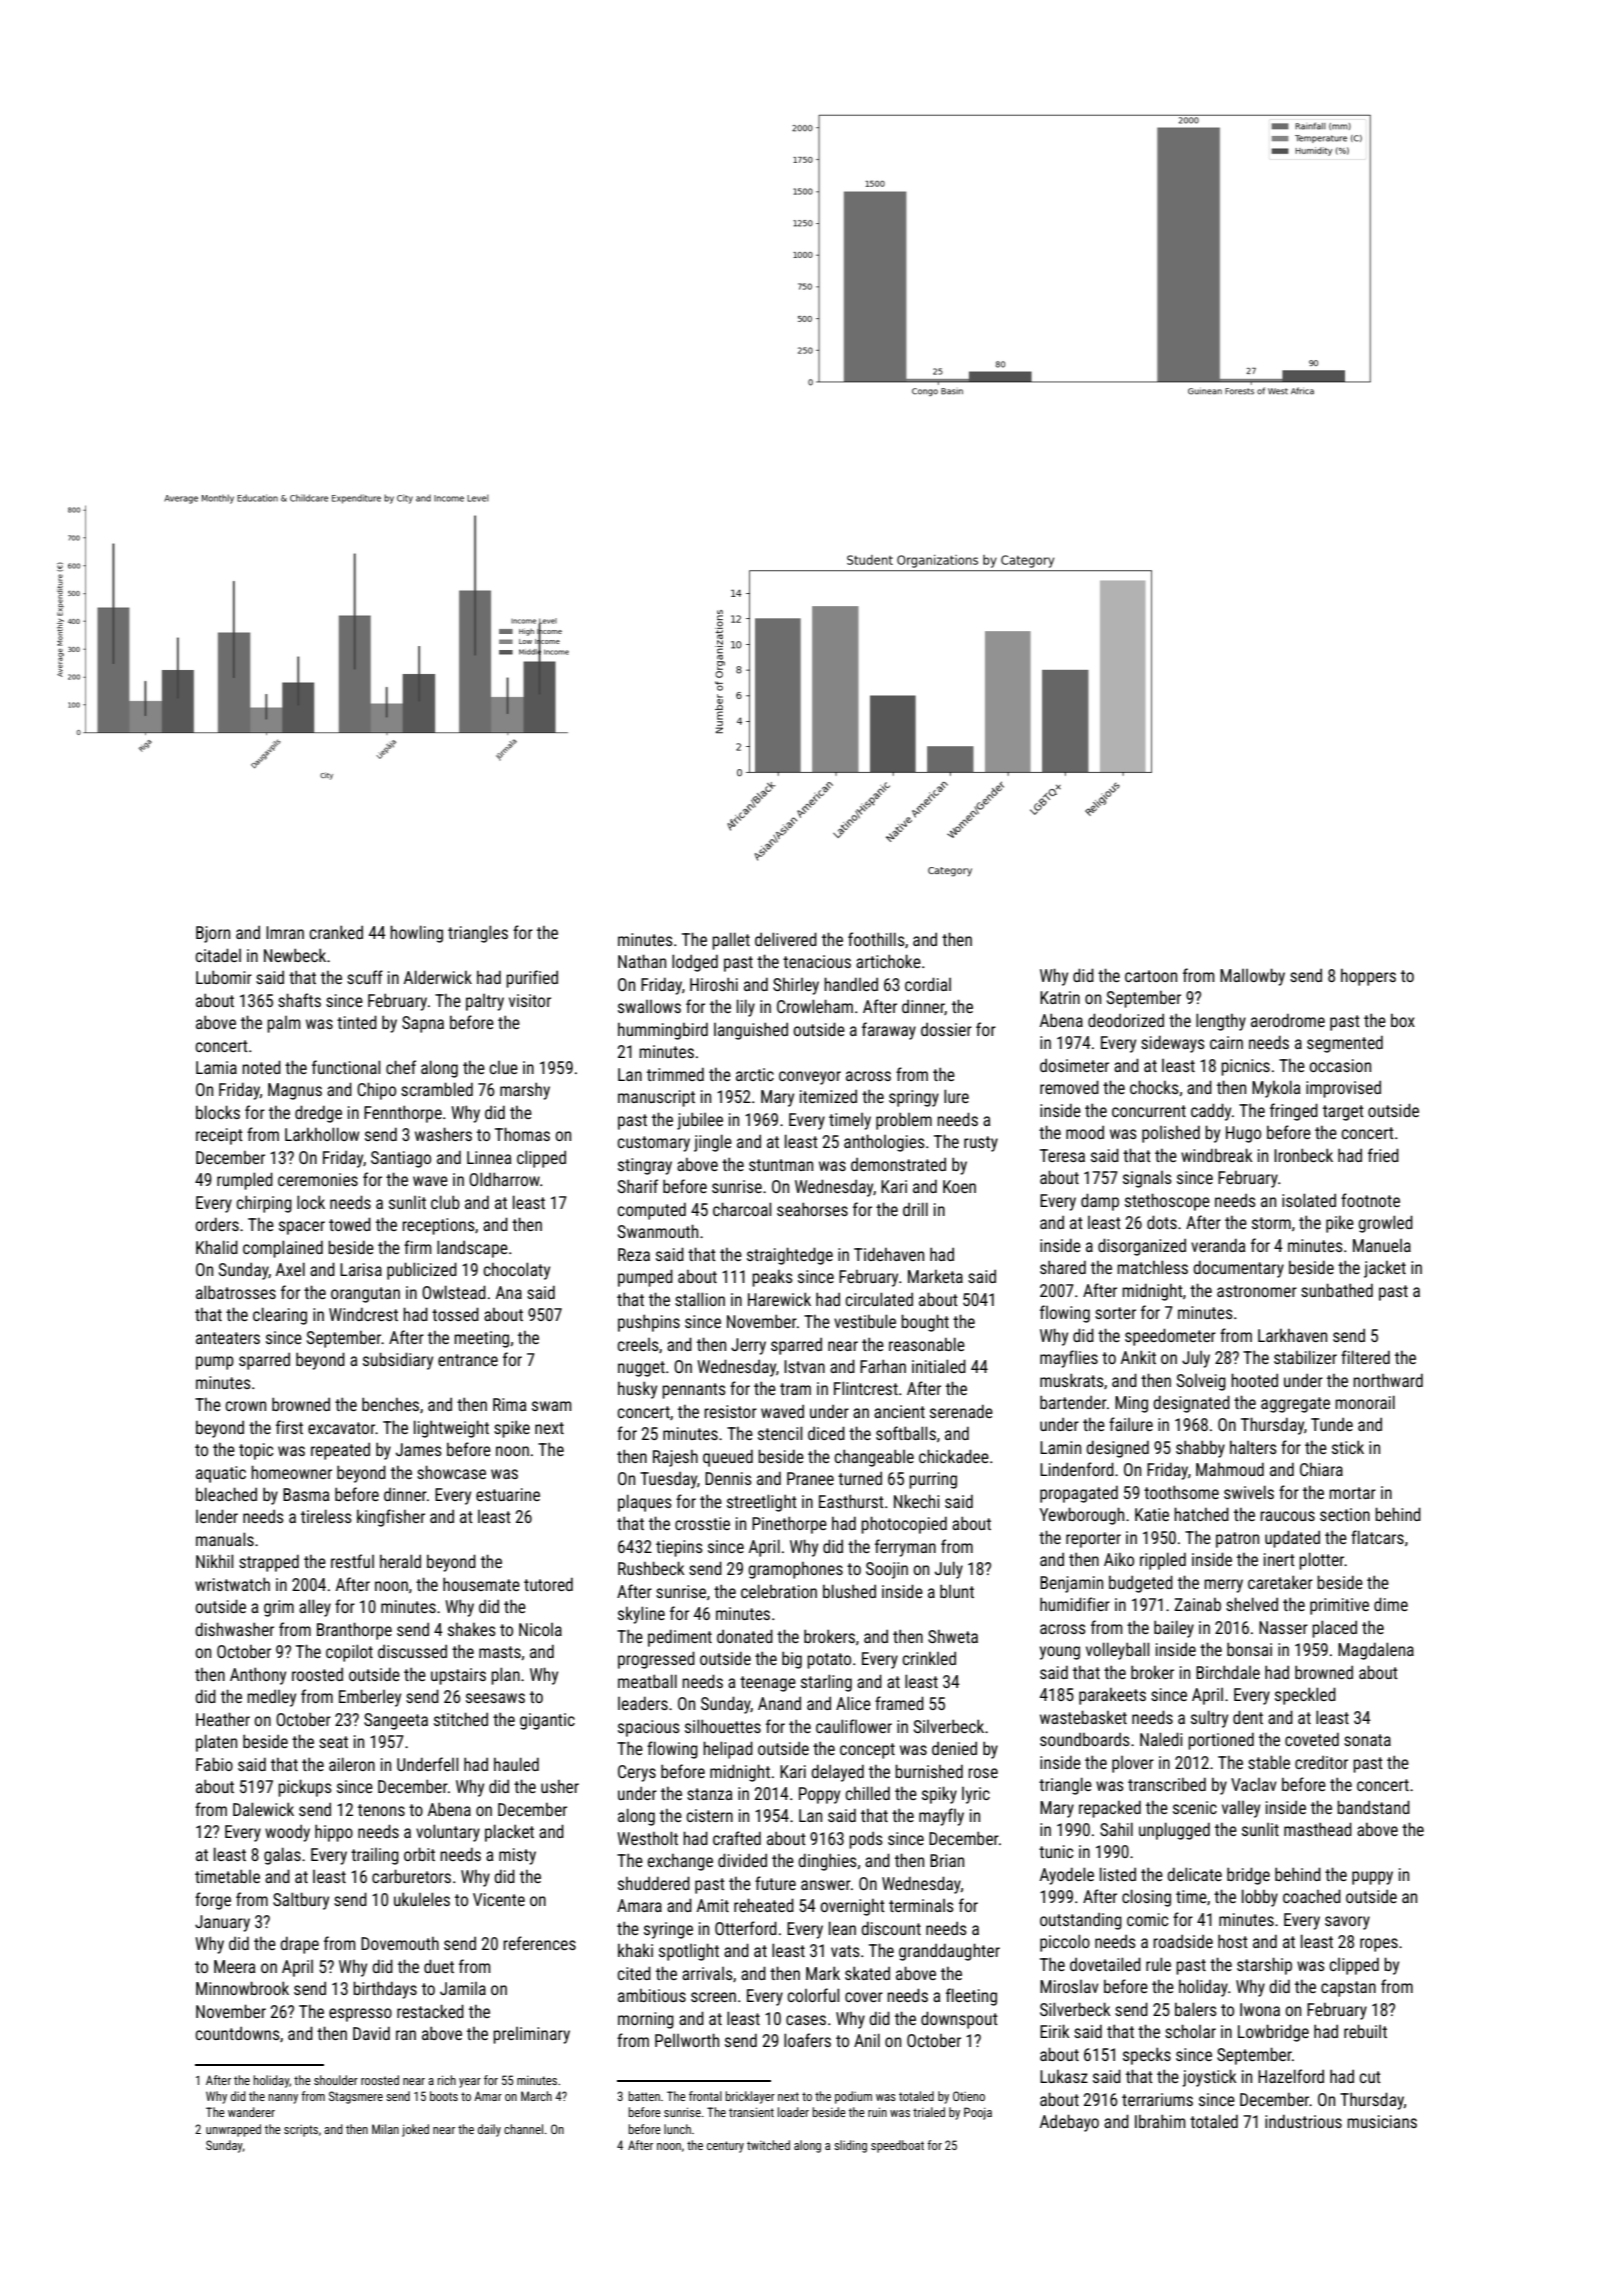 The width and height of the image is (1620, 2292). Describe the element at coordinates (285, 932) in the image. I see `Imran` at that location.
